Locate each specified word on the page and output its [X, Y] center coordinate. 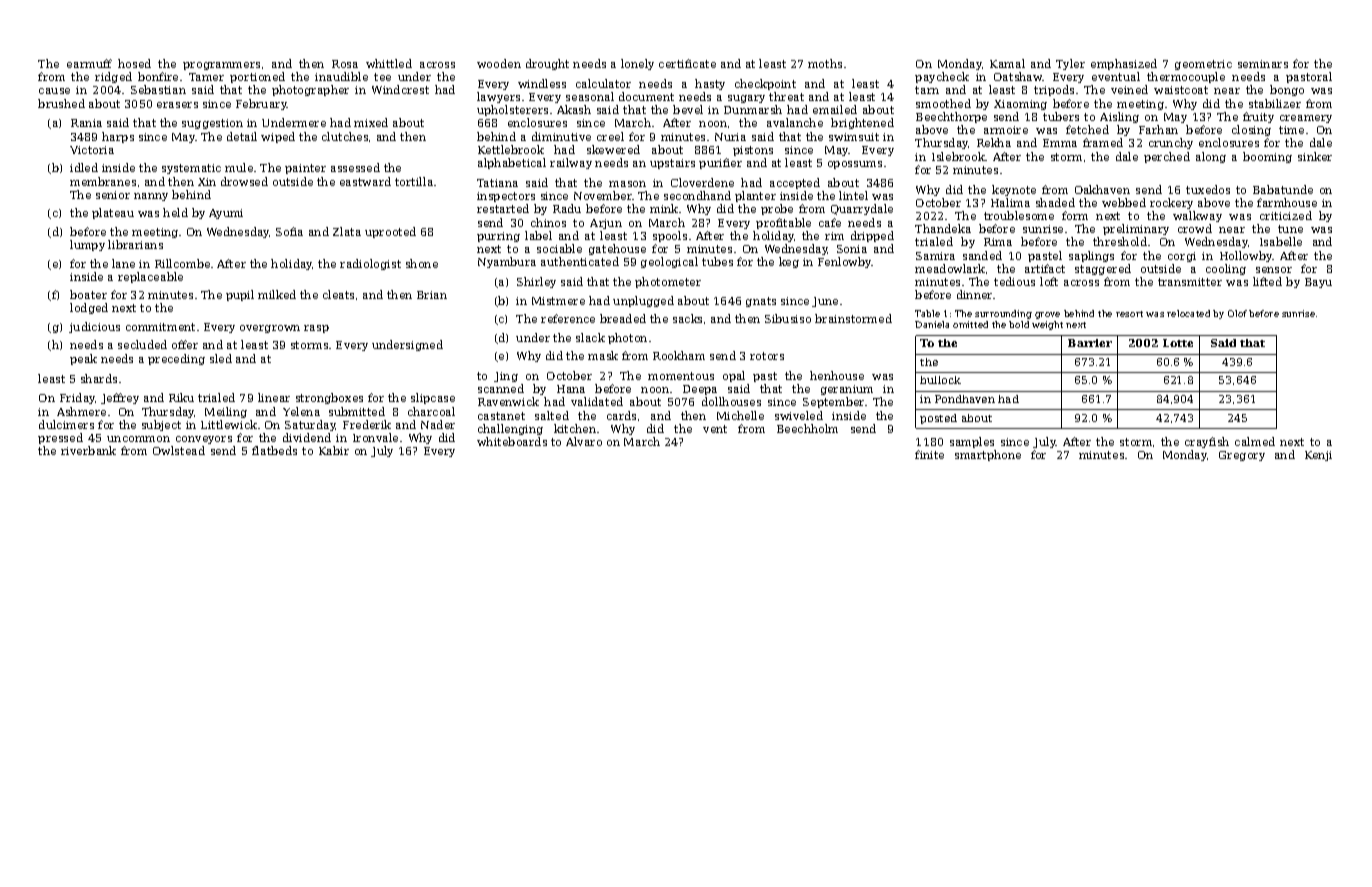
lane [123, 263]
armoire [1006, 130]
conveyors [204, 440]
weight [1047, 325]
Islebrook [958, 156]
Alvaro [584, 441]
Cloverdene [702, 182]
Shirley [536, 282]
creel [610, 136]
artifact [1045, 268]
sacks [687, 318]
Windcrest [400, 89]
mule [239, 167]
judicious [94, 327]
